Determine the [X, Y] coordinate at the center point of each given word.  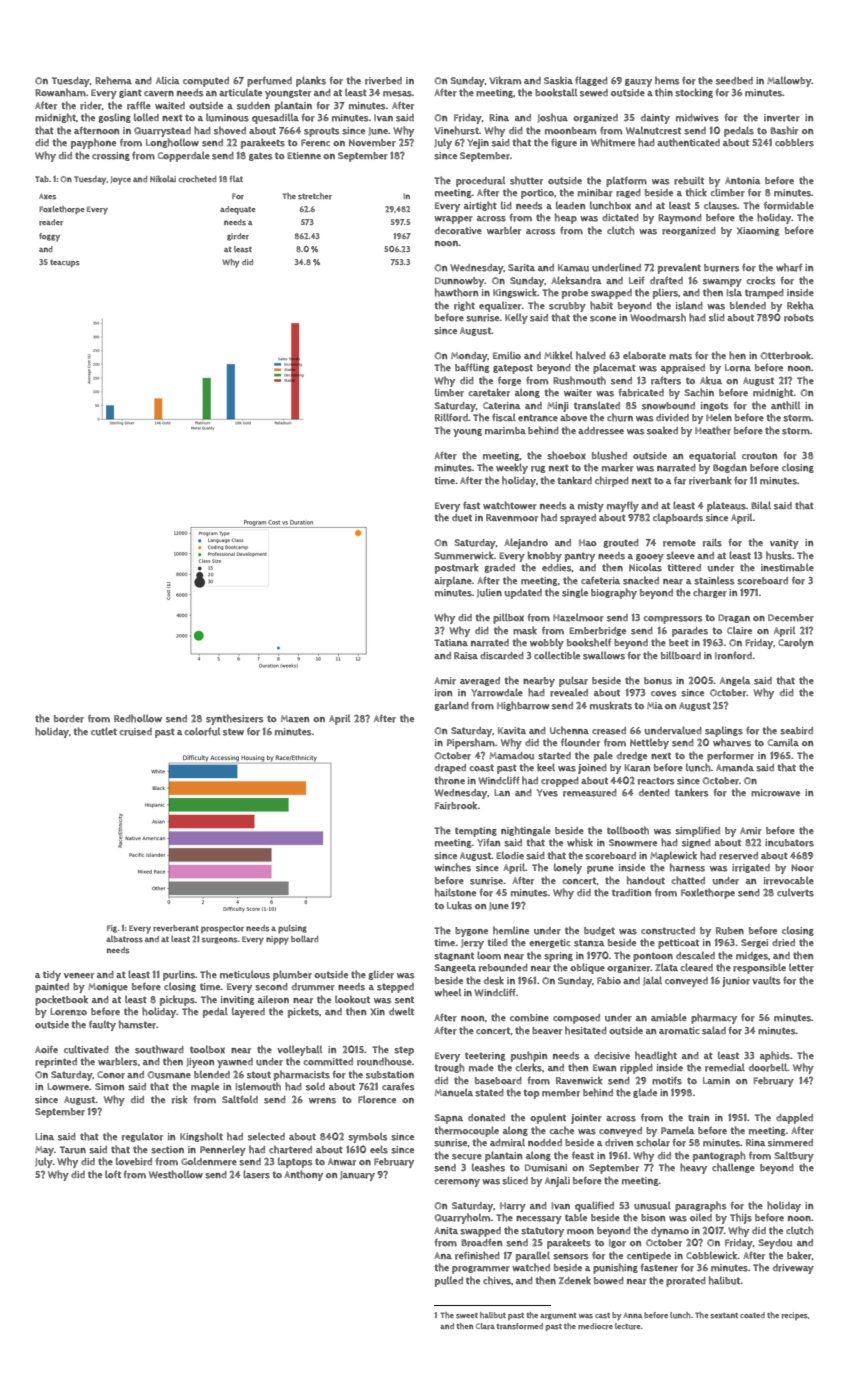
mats [680, 356]
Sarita [521, 268]
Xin [378, 1011]
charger [710, 593]
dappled [794, 1118]
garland [451, 706]
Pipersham [471, 743]
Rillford [451, 417]
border [69, 719]
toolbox [207, 1049]
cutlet [104, 731]
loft [113, 1174]
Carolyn [795, 643]
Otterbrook [786, 355]
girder [238, 237]
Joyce [120, 180]
